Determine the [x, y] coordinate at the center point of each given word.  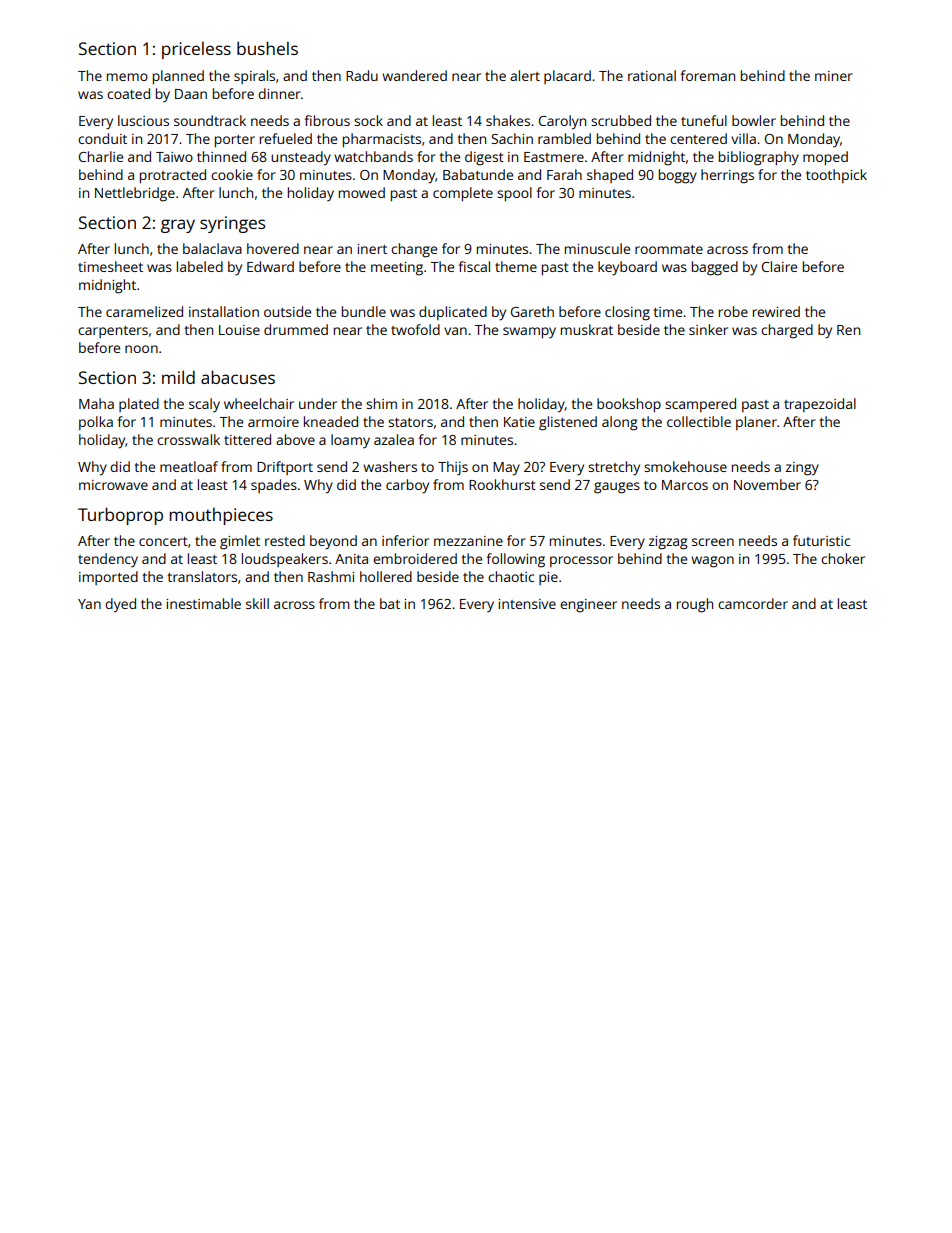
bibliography [759, 158]
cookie [232, 174]
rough [695, 605]
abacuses [238, 377]
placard [567, 77]
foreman [707, 75]
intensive [527, 604]
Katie [519, 422]
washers [390, 466]
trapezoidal [820, 405]
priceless [196, 50]
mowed [362, 192]
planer [756, 423]
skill [257, 603]
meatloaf [189, 466]
